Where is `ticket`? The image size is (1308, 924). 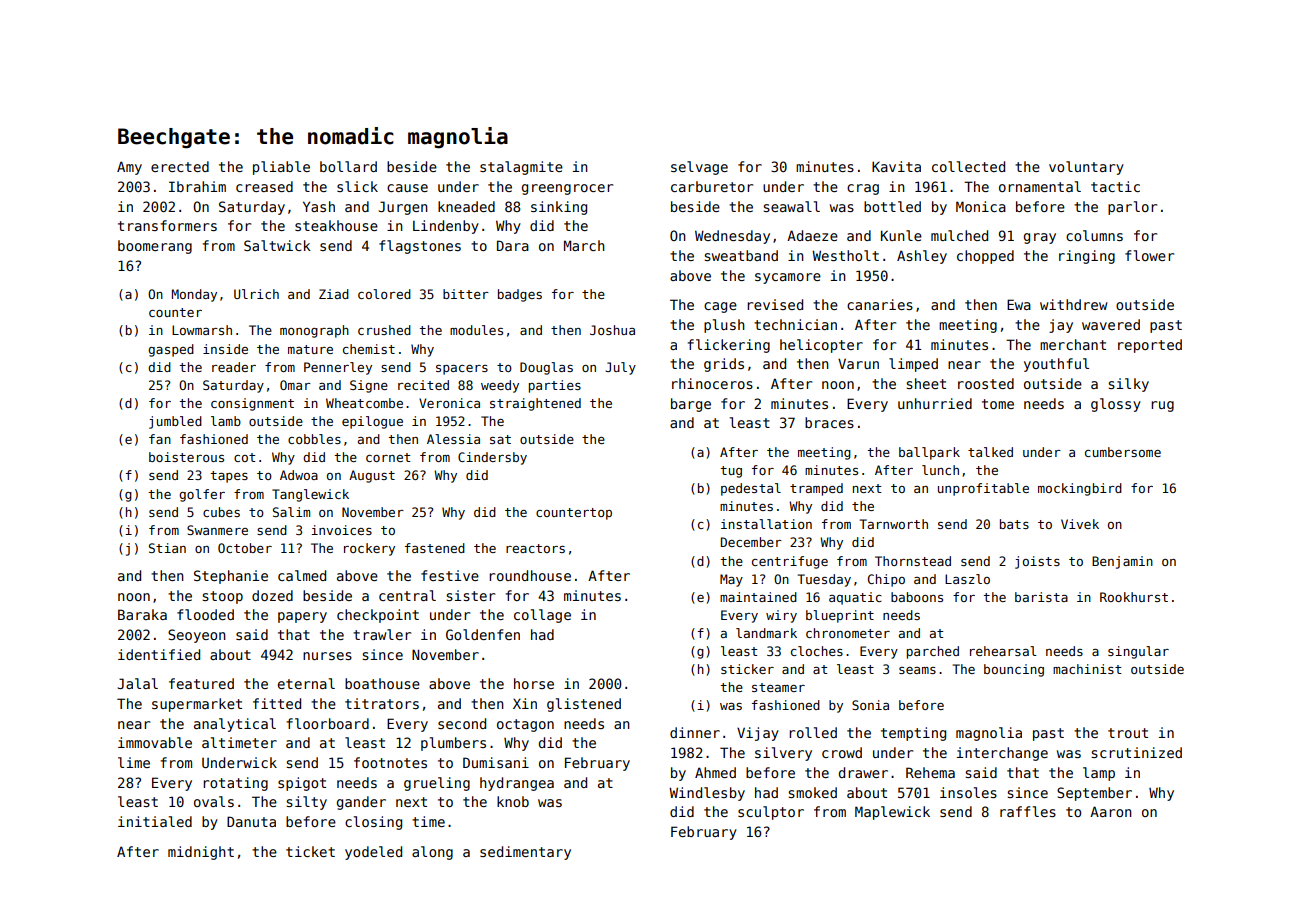
ticket is located at coordinates (310, 851).
